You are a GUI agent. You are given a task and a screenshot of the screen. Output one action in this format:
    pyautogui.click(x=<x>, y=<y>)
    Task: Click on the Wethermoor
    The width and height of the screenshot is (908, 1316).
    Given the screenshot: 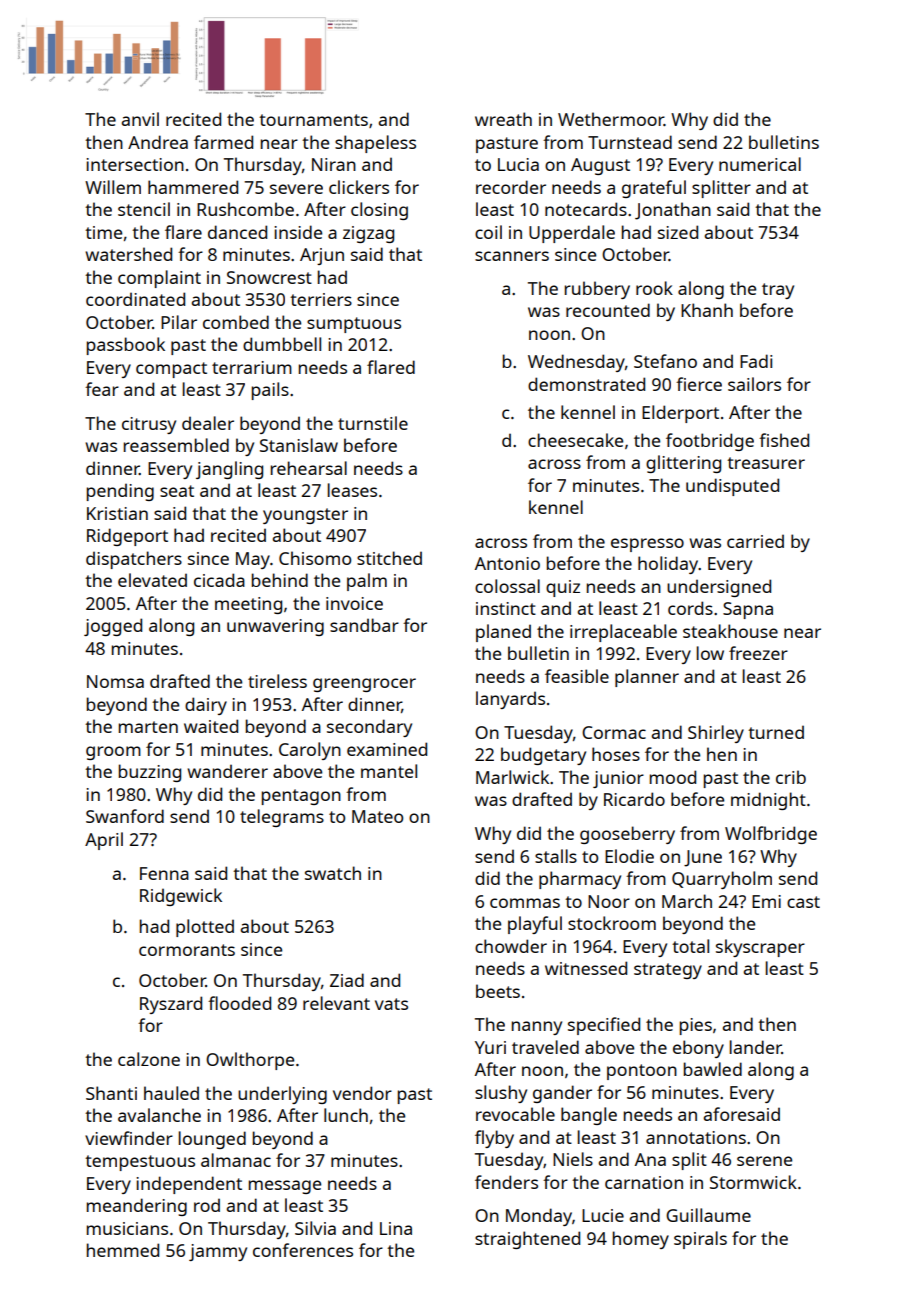 What is the action you would take?
    pyautogui.click(x=611, y=119)
